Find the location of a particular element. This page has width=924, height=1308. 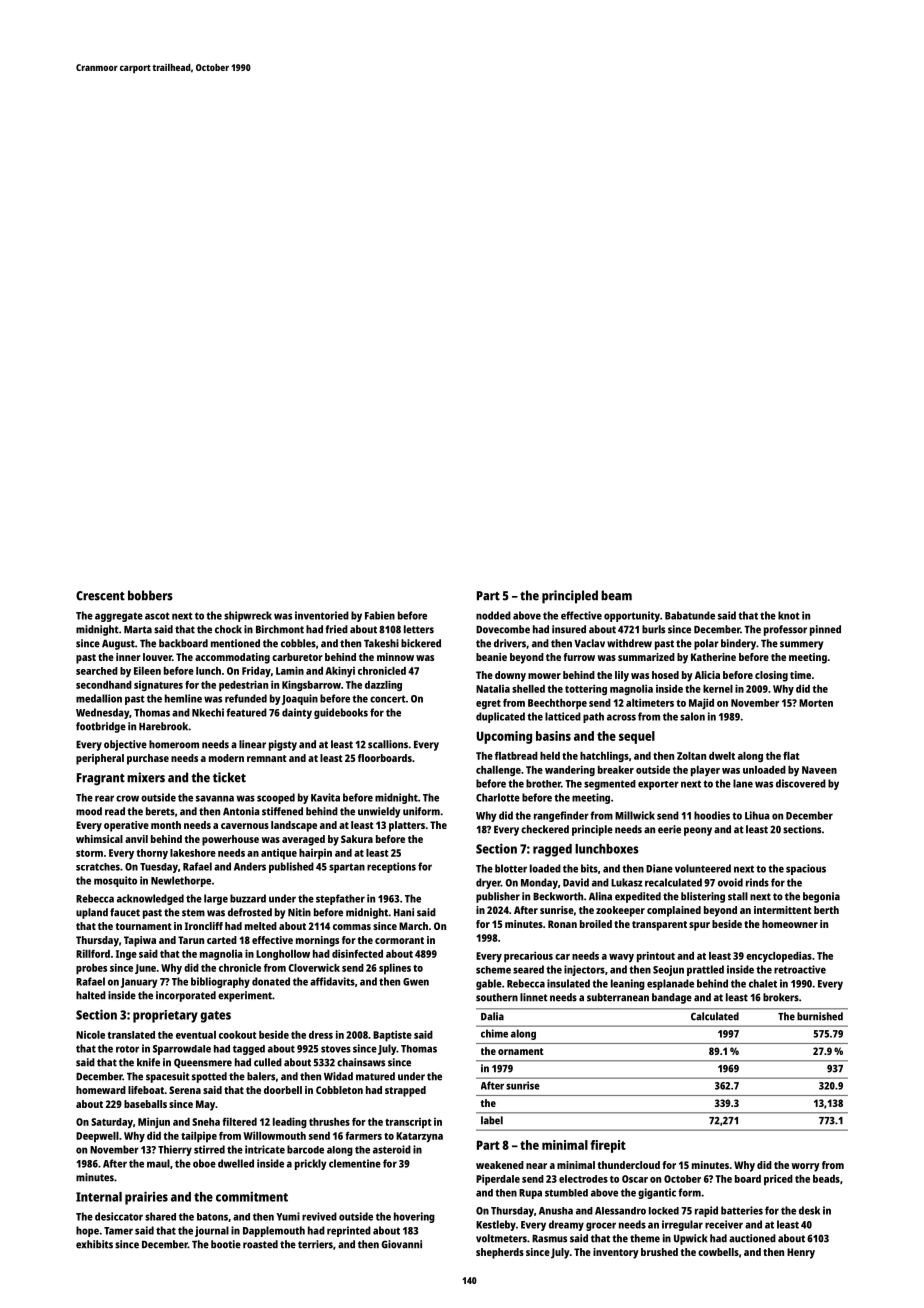

beads is located at coordinates (826, 1179).
